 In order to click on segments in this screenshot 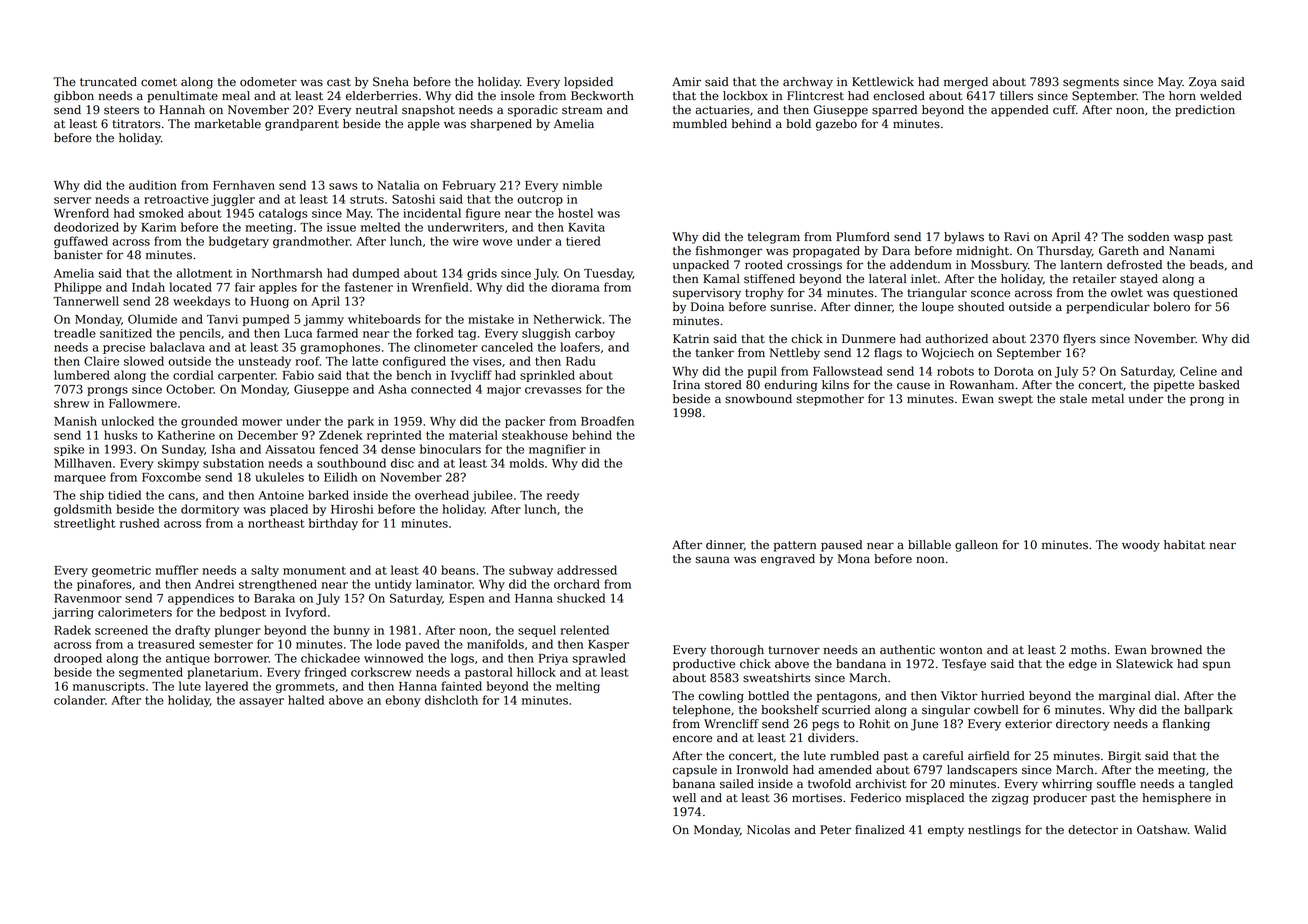, I will do `click(1091, 83)`.
